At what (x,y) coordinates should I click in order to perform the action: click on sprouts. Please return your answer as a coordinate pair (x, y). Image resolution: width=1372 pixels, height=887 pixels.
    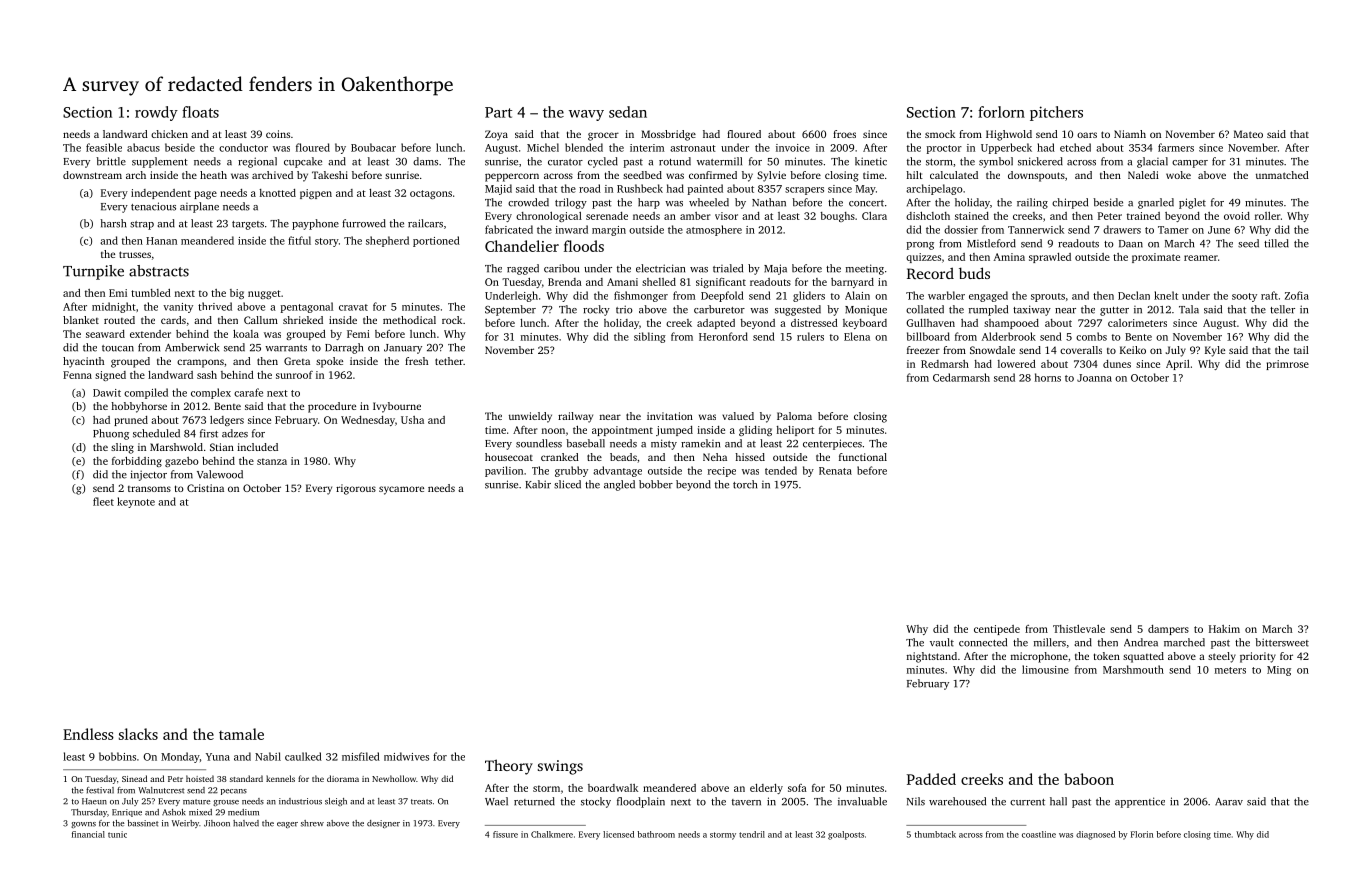
    Looking at the image, I should click on (1048, 297).
